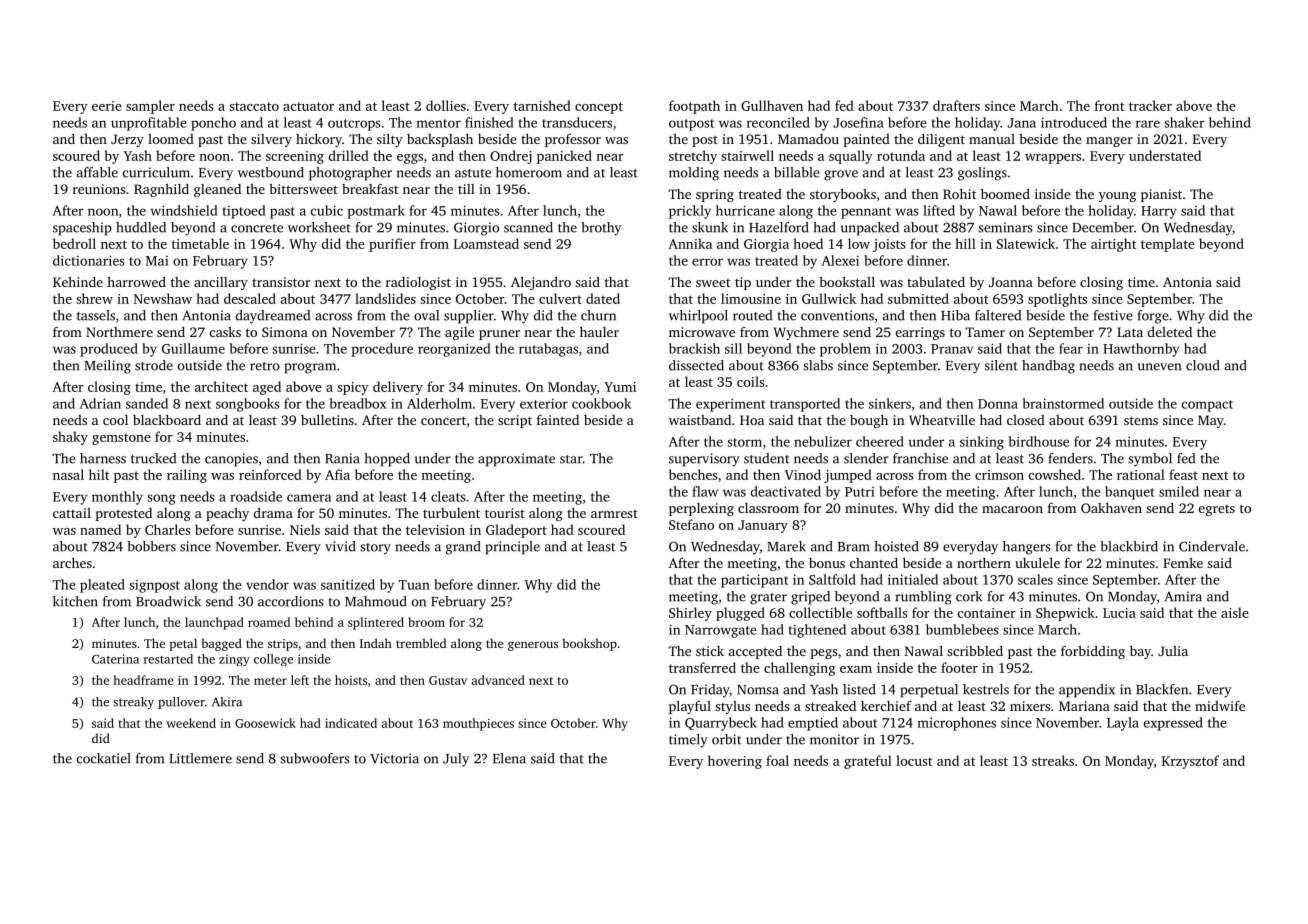  I want to click on blackbird, so click(1129, 546).
